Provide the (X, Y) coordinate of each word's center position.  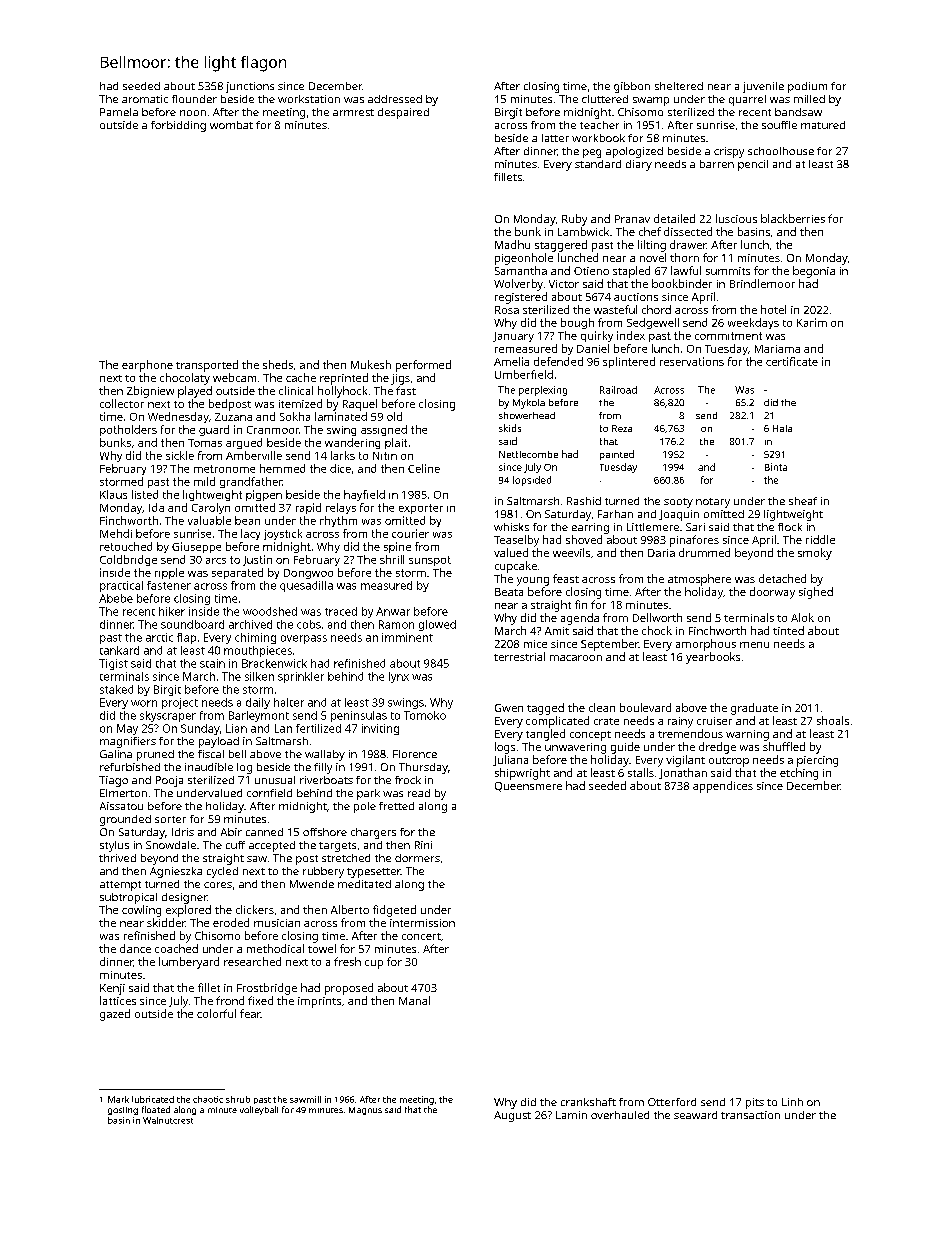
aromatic (145, 99)
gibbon (632, 87)
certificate (792, 361)
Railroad (618, 390)
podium (807, 87)
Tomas (205, 443)
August (512, 1116)
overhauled (620, 1115)
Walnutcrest (168, 1120)
